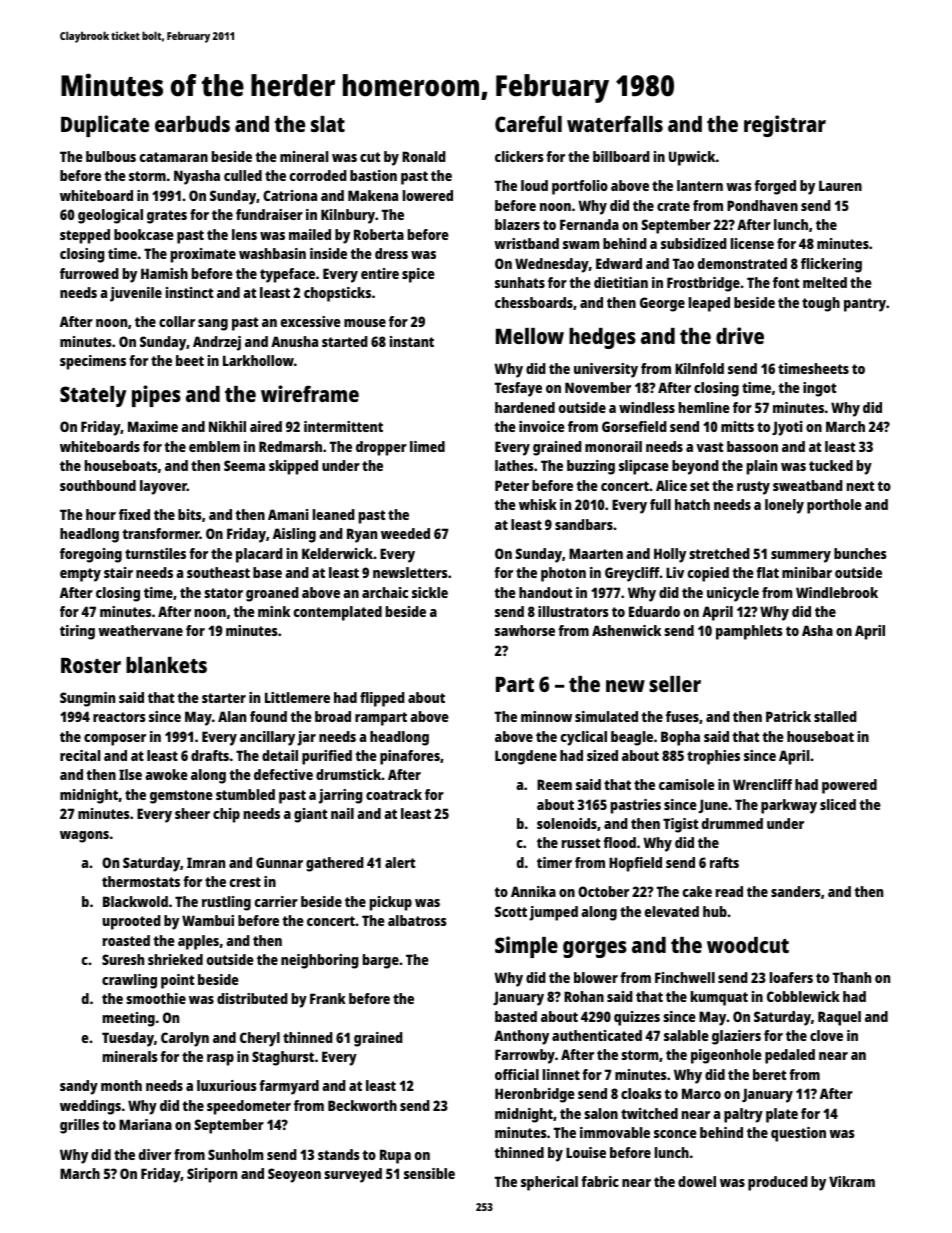 This image has width=952, height=1233. Describe the element at coordinates (526, 947) in the image. I see `Simple` at that location.
